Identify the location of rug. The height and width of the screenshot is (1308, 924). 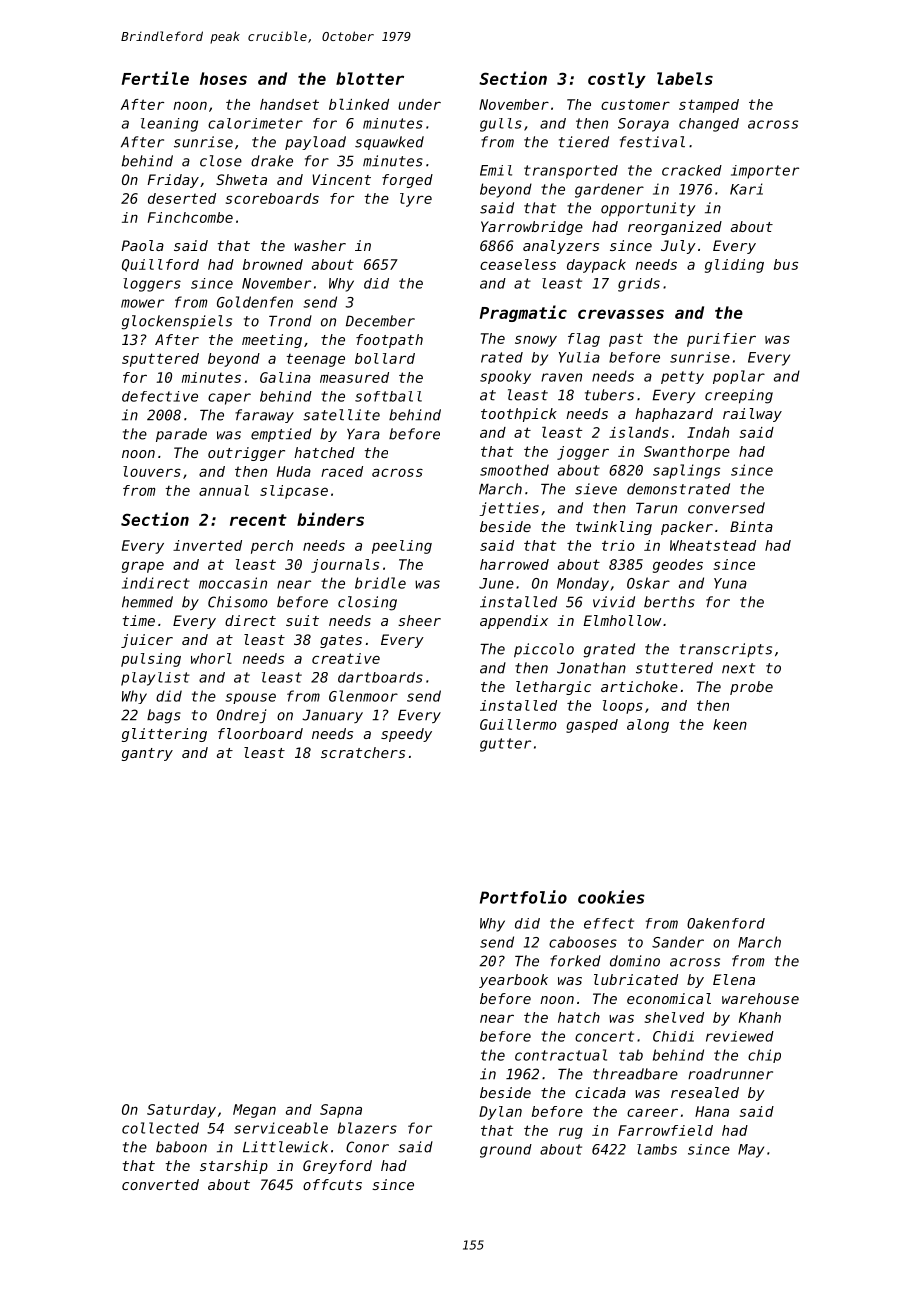
(571, 1133).
